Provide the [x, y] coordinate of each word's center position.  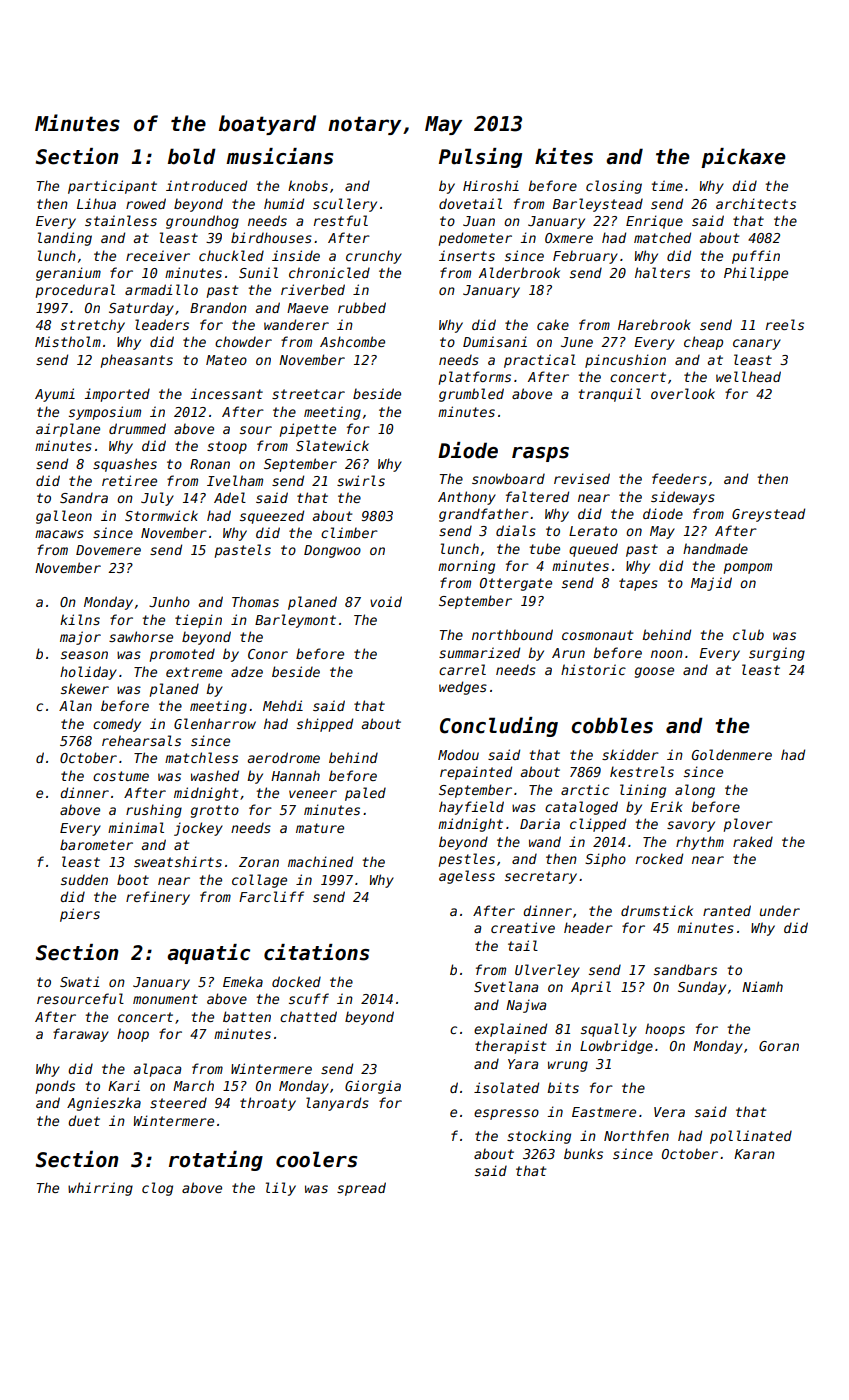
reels [785, 324]
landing [65, 239]
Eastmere [604, 1112]
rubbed [362, 307]
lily [281, 1189]
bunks [583, 1153]
